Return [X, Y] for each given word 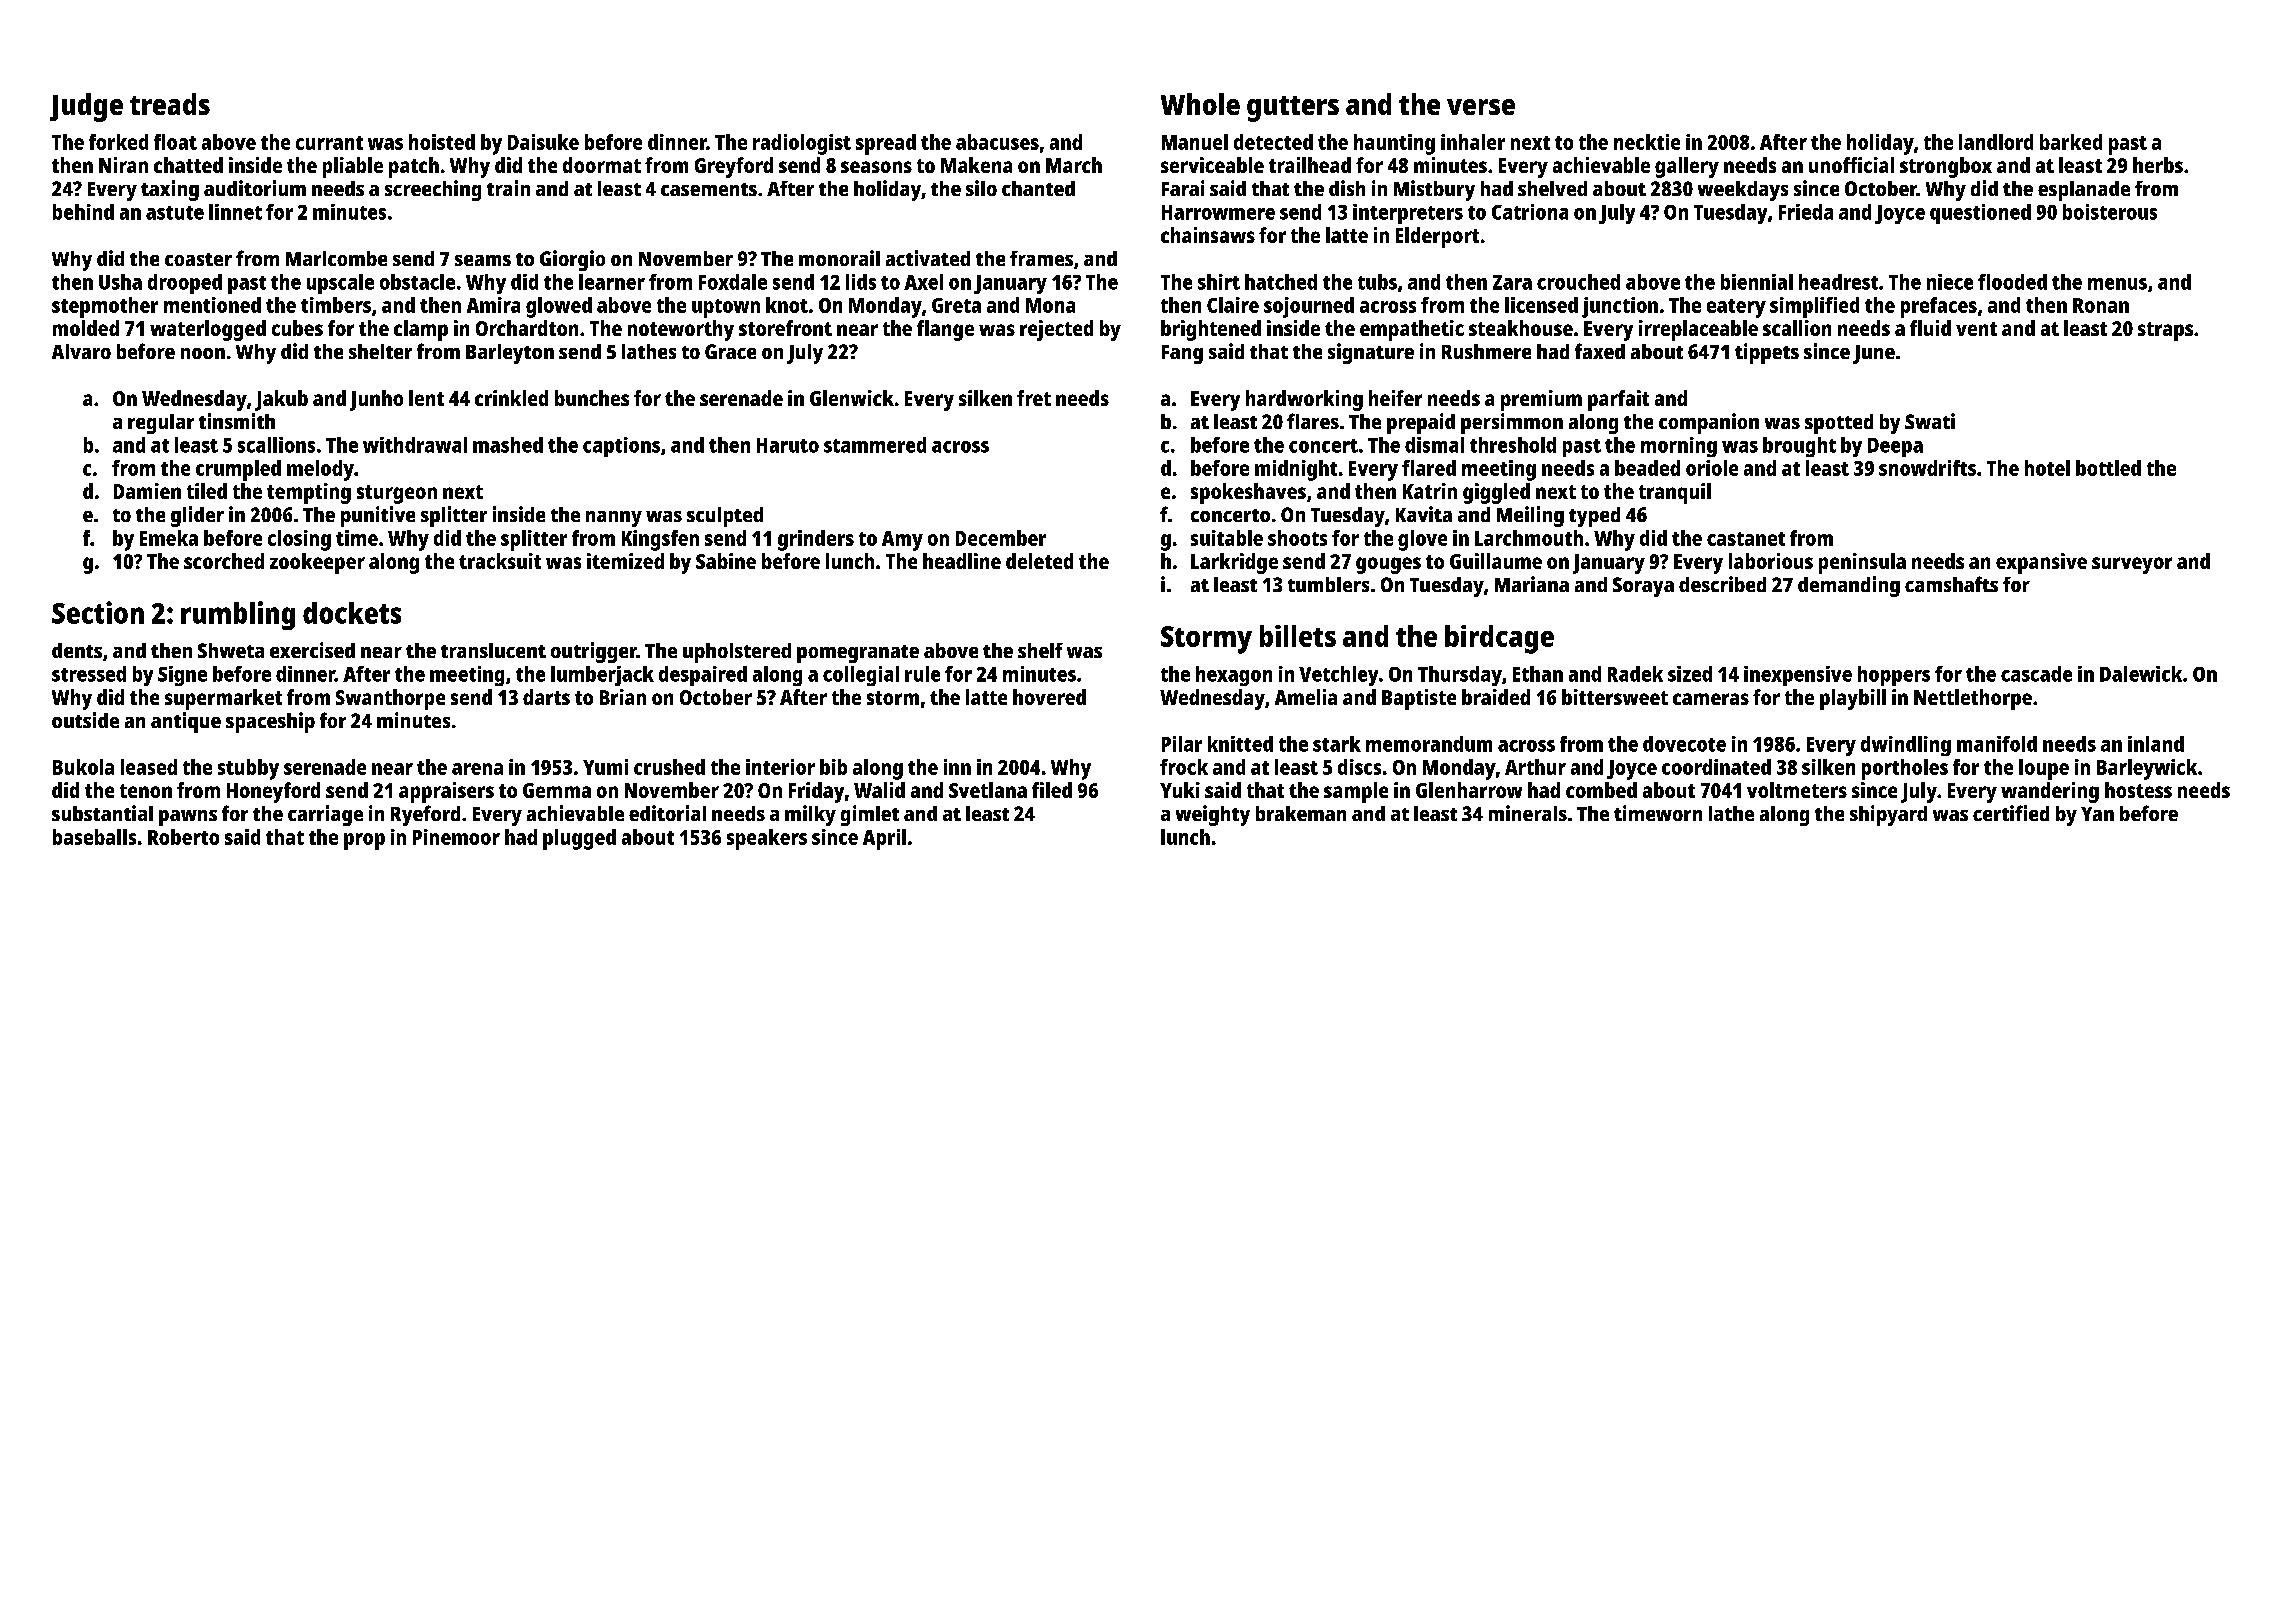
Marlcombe [336, 258]
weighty [1213, 815]
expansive [2041, 563]
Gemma [557, 790]
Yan [2097, 814]
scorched [224, 561]
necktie [1647, 142]
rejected [1056, 330]
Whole [1200, 104]
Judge [86, 107]
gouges [1388, 565]
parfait [1618, 400]
